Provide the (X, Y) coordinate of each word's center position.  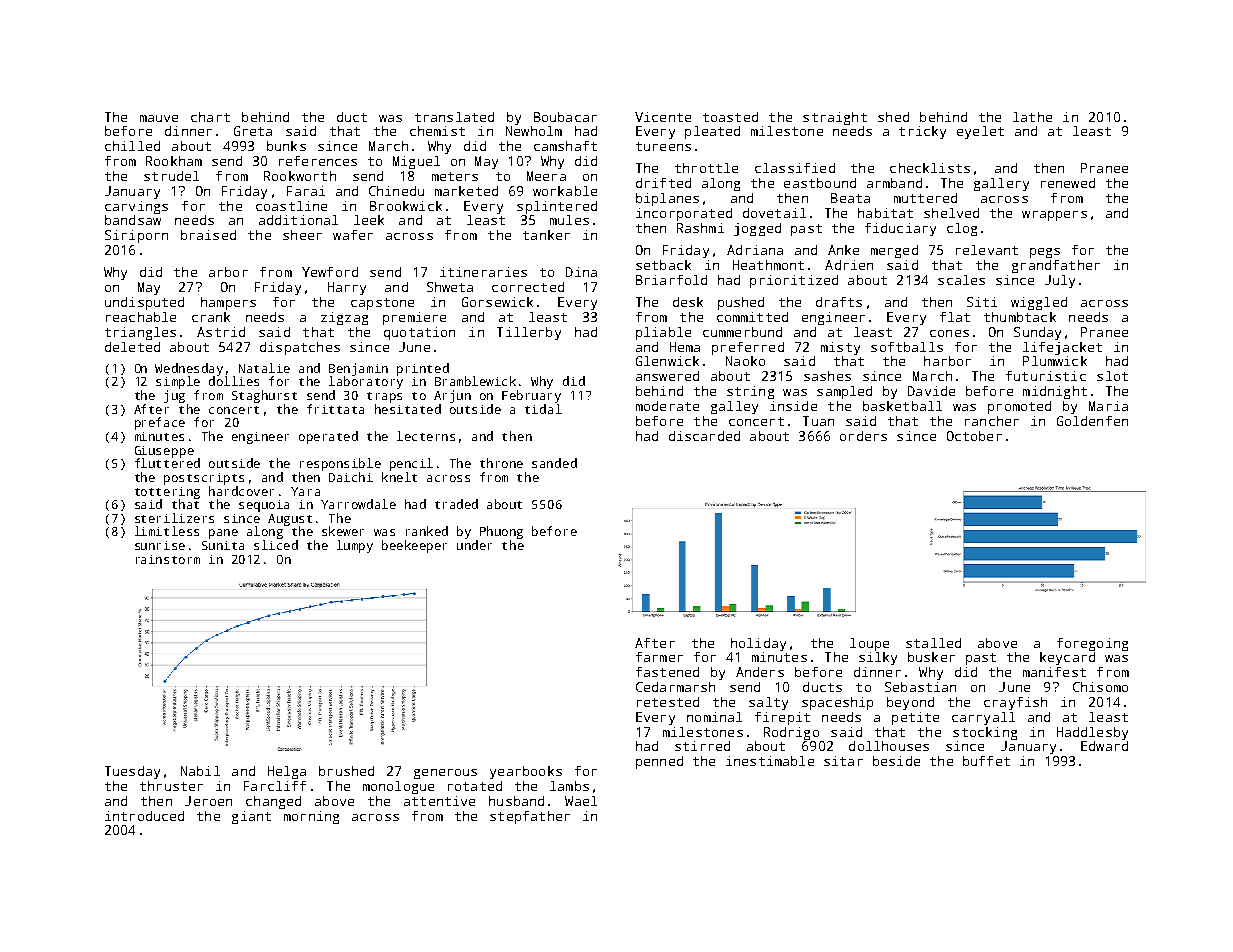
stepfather (530, 817)
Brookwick (406, 206)
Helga (287, 772)
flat (955, 317)
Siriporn (136, 236)
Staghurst (264, 396)
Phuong (501, 532)
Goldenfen (1092, 421)
